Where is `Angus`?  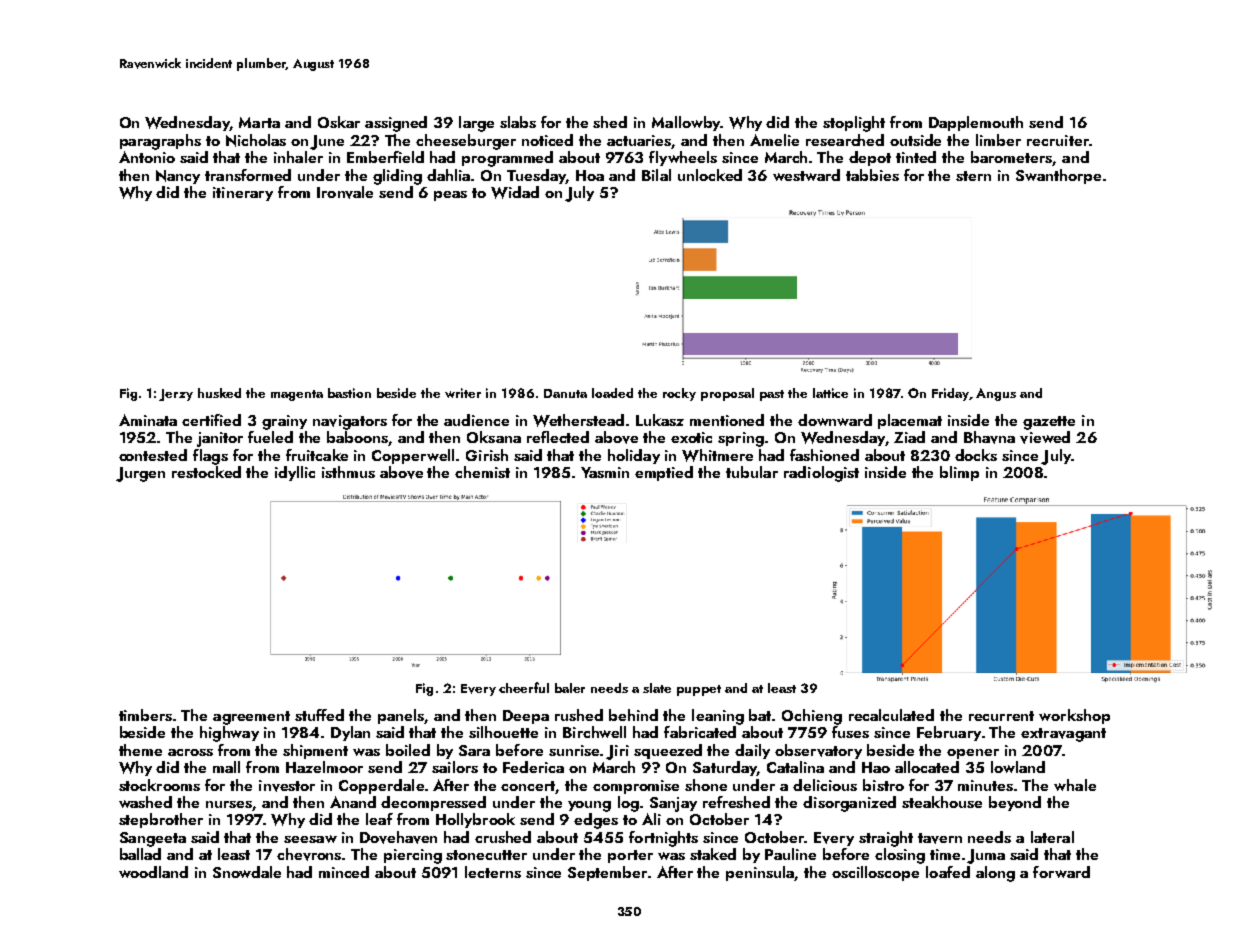 Angus is located at coordinates (996, 394).
